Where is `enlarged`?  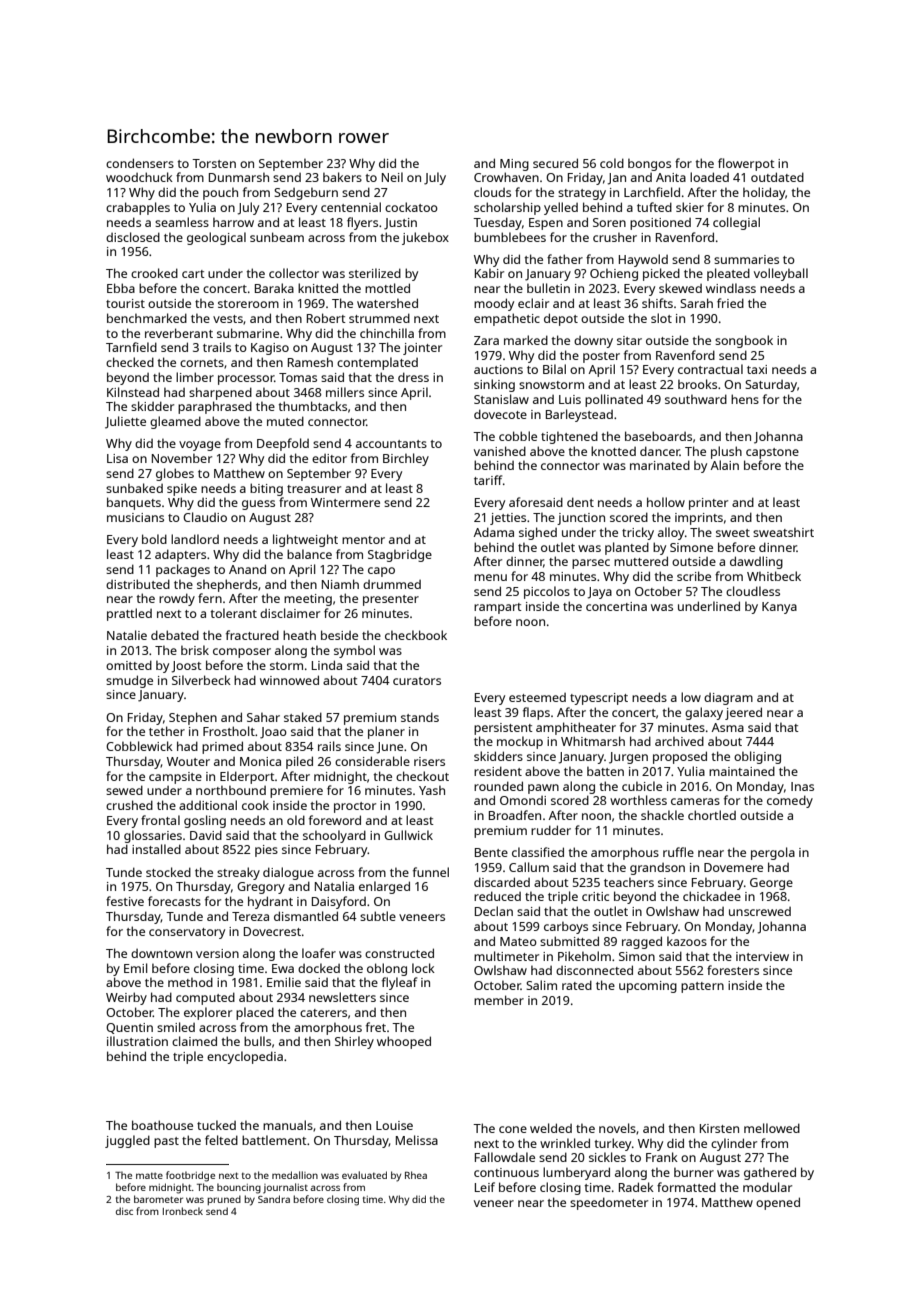 enlarged is located at coordinates (384, 887).
